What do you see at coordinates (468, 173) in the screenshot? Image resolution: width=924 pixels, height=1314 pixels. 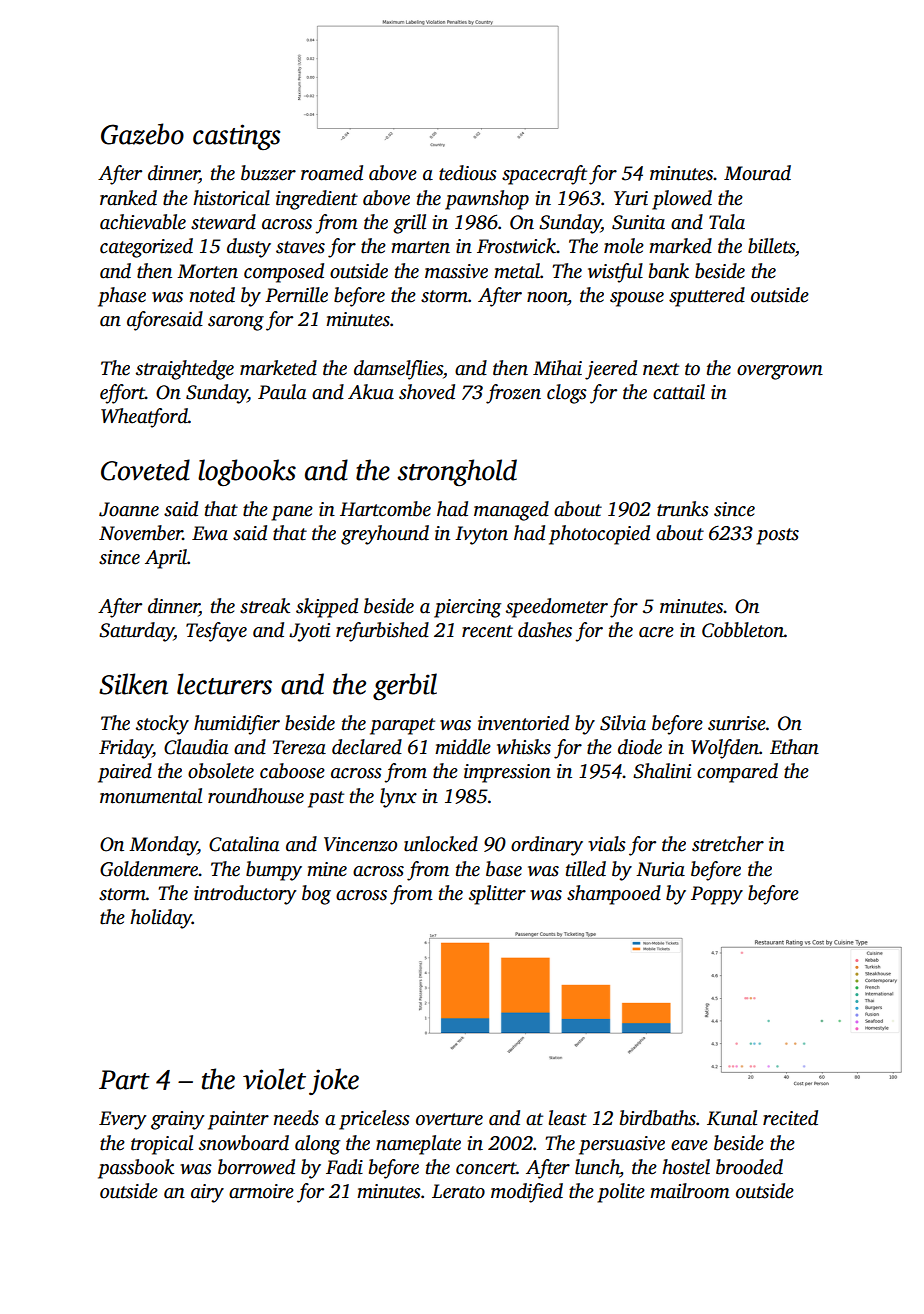 I see `tedious` at bounding box center [468, 173].
